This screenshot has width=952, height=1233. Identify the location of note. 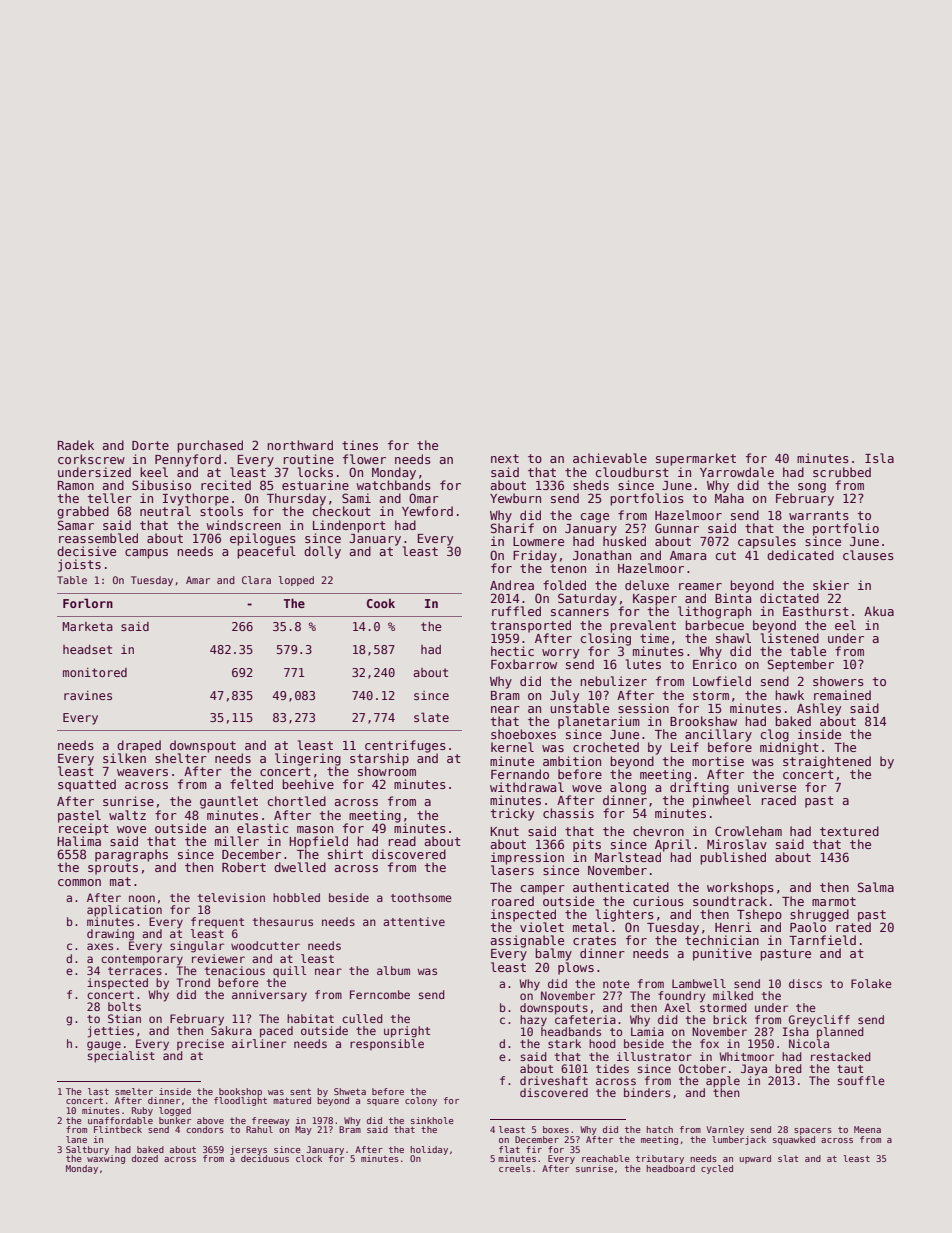
(616, 984).
